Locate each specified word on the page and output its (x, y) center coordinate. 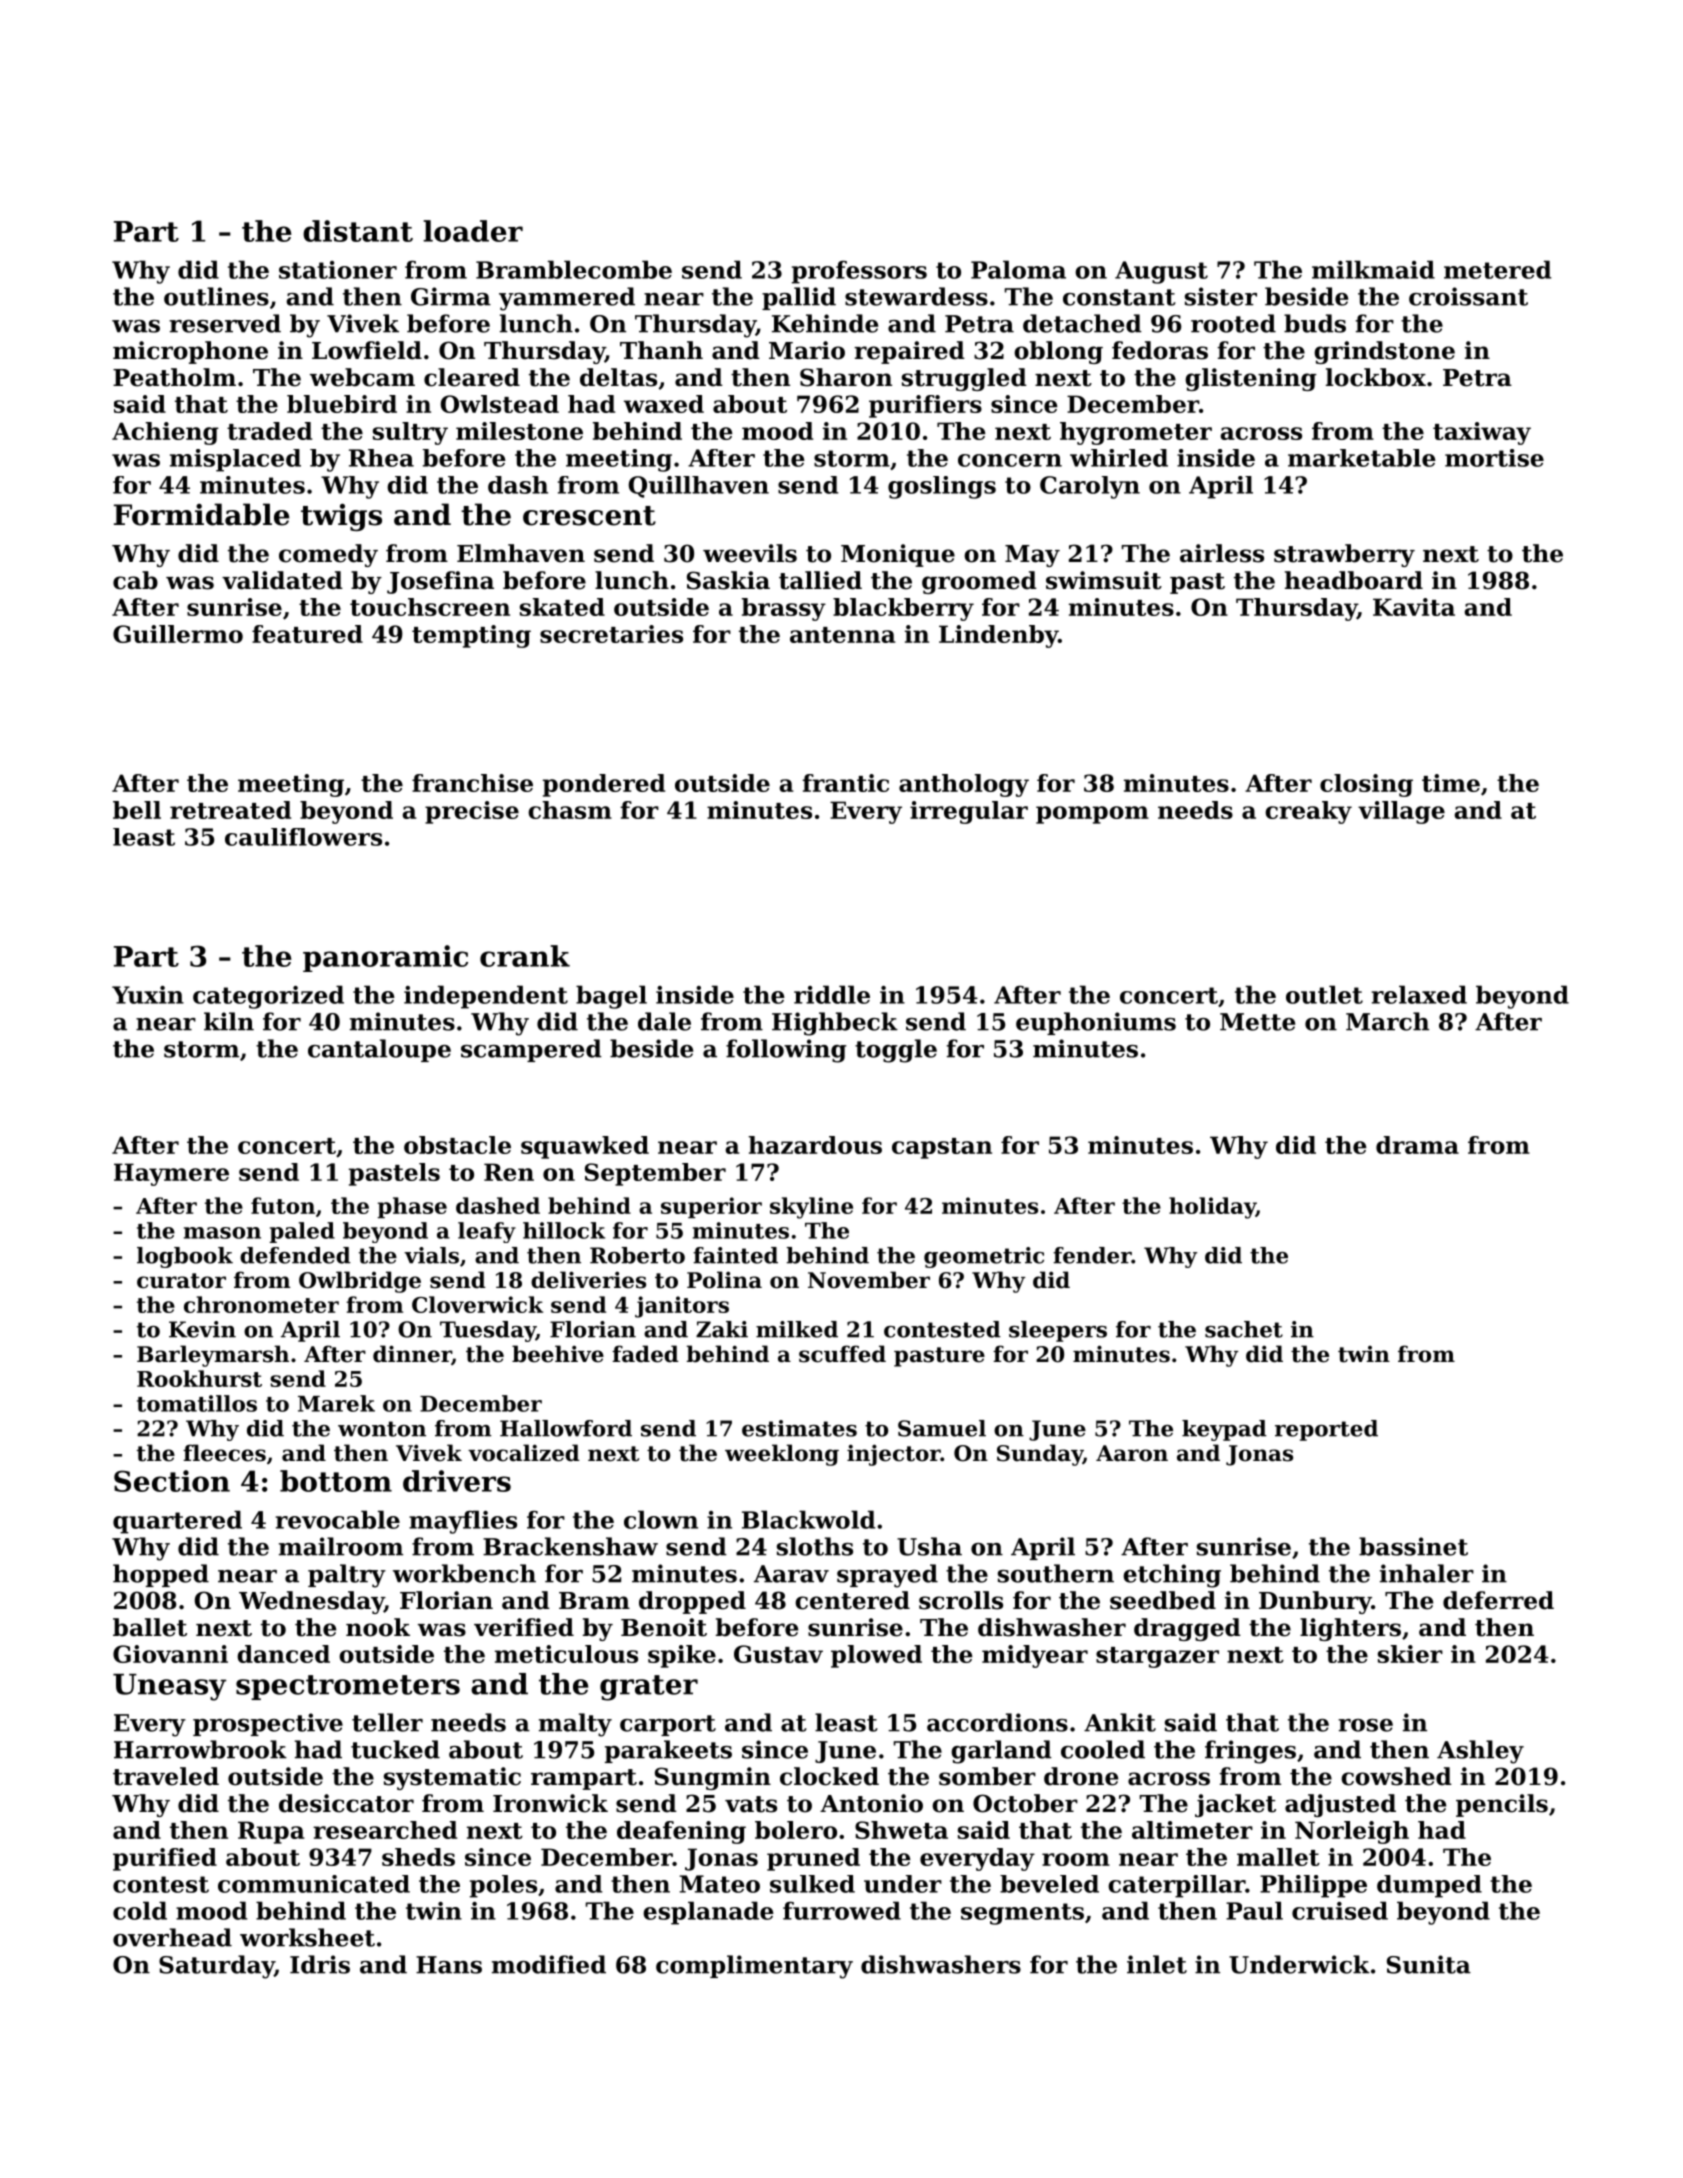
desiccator (346, 1803)
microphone (190, 352)
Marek (336, 1403)
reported (1326, 1430)
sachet (1244, 1329)
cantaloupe (379, 1050)
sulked (812, 1884)
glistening (1251, 379)
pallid (799, 298)
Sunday (1040, 1455)
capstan (942, 1148)
